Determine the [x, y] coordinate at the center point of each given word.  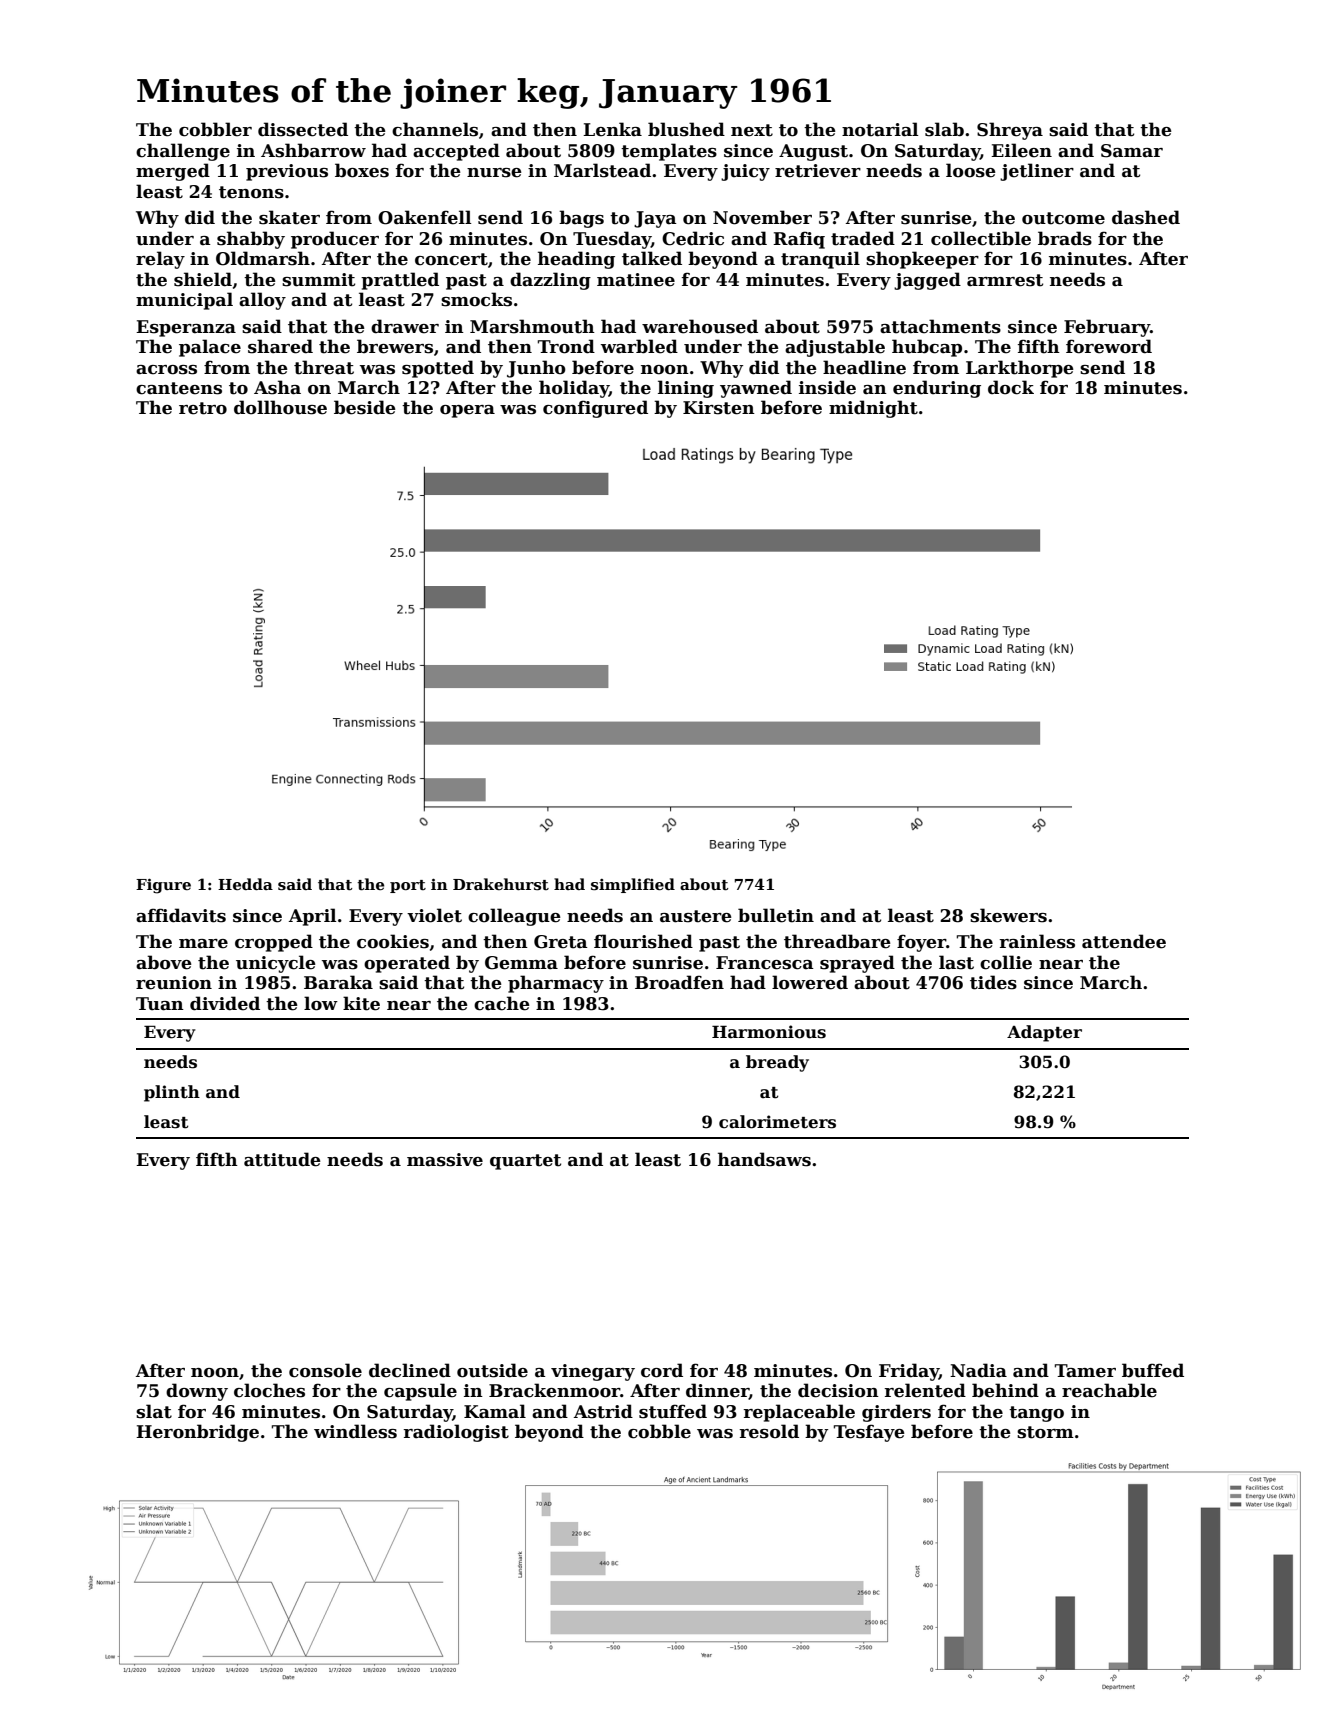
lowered [810, 982]
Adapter [1044, 1033]
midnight [873, 409]
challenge [183, 152]
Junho [536, 369]
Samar [1132, 151]
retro [203, 408]
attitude [282, 1159]
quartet [525, 1162]
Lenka [612, 129]
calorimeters [777, 1122]
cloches [269, 1390]
